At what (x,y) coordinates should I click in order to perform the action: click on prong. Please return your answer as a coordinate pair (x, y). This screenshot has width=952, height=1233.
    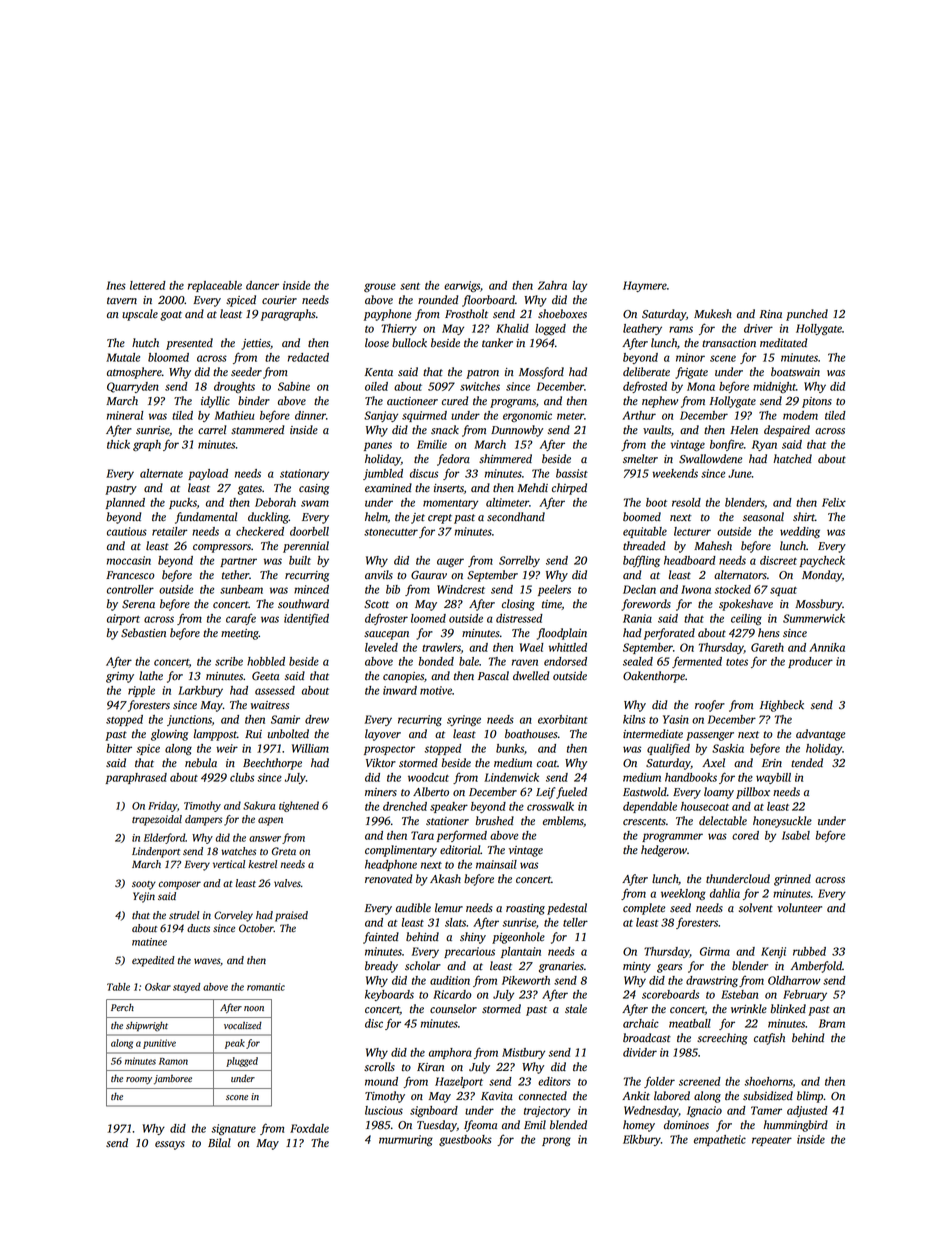
    Looking at the image, I should click on (556, 1141).
